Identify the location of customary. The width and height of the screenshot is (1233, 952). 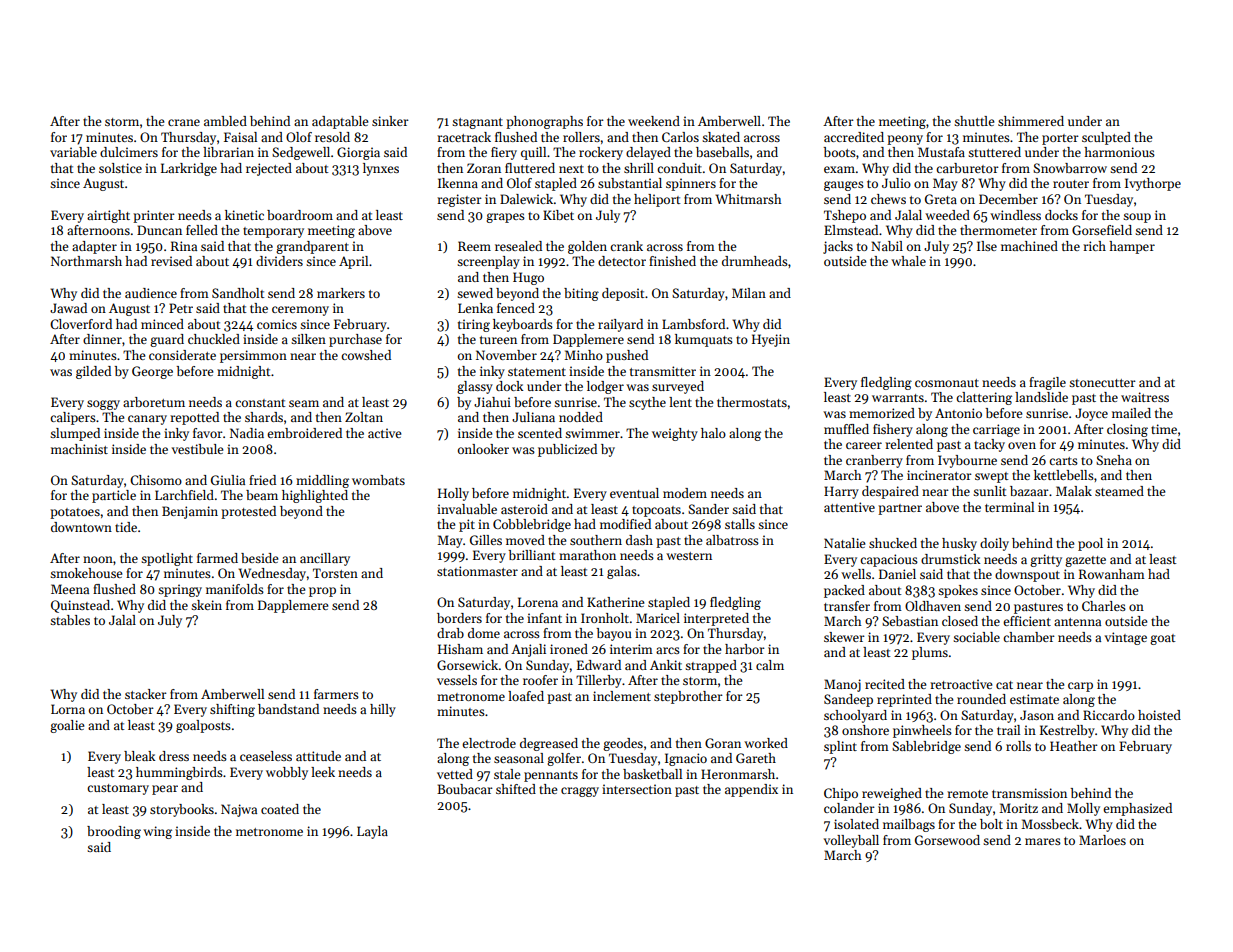
(118, 789).
